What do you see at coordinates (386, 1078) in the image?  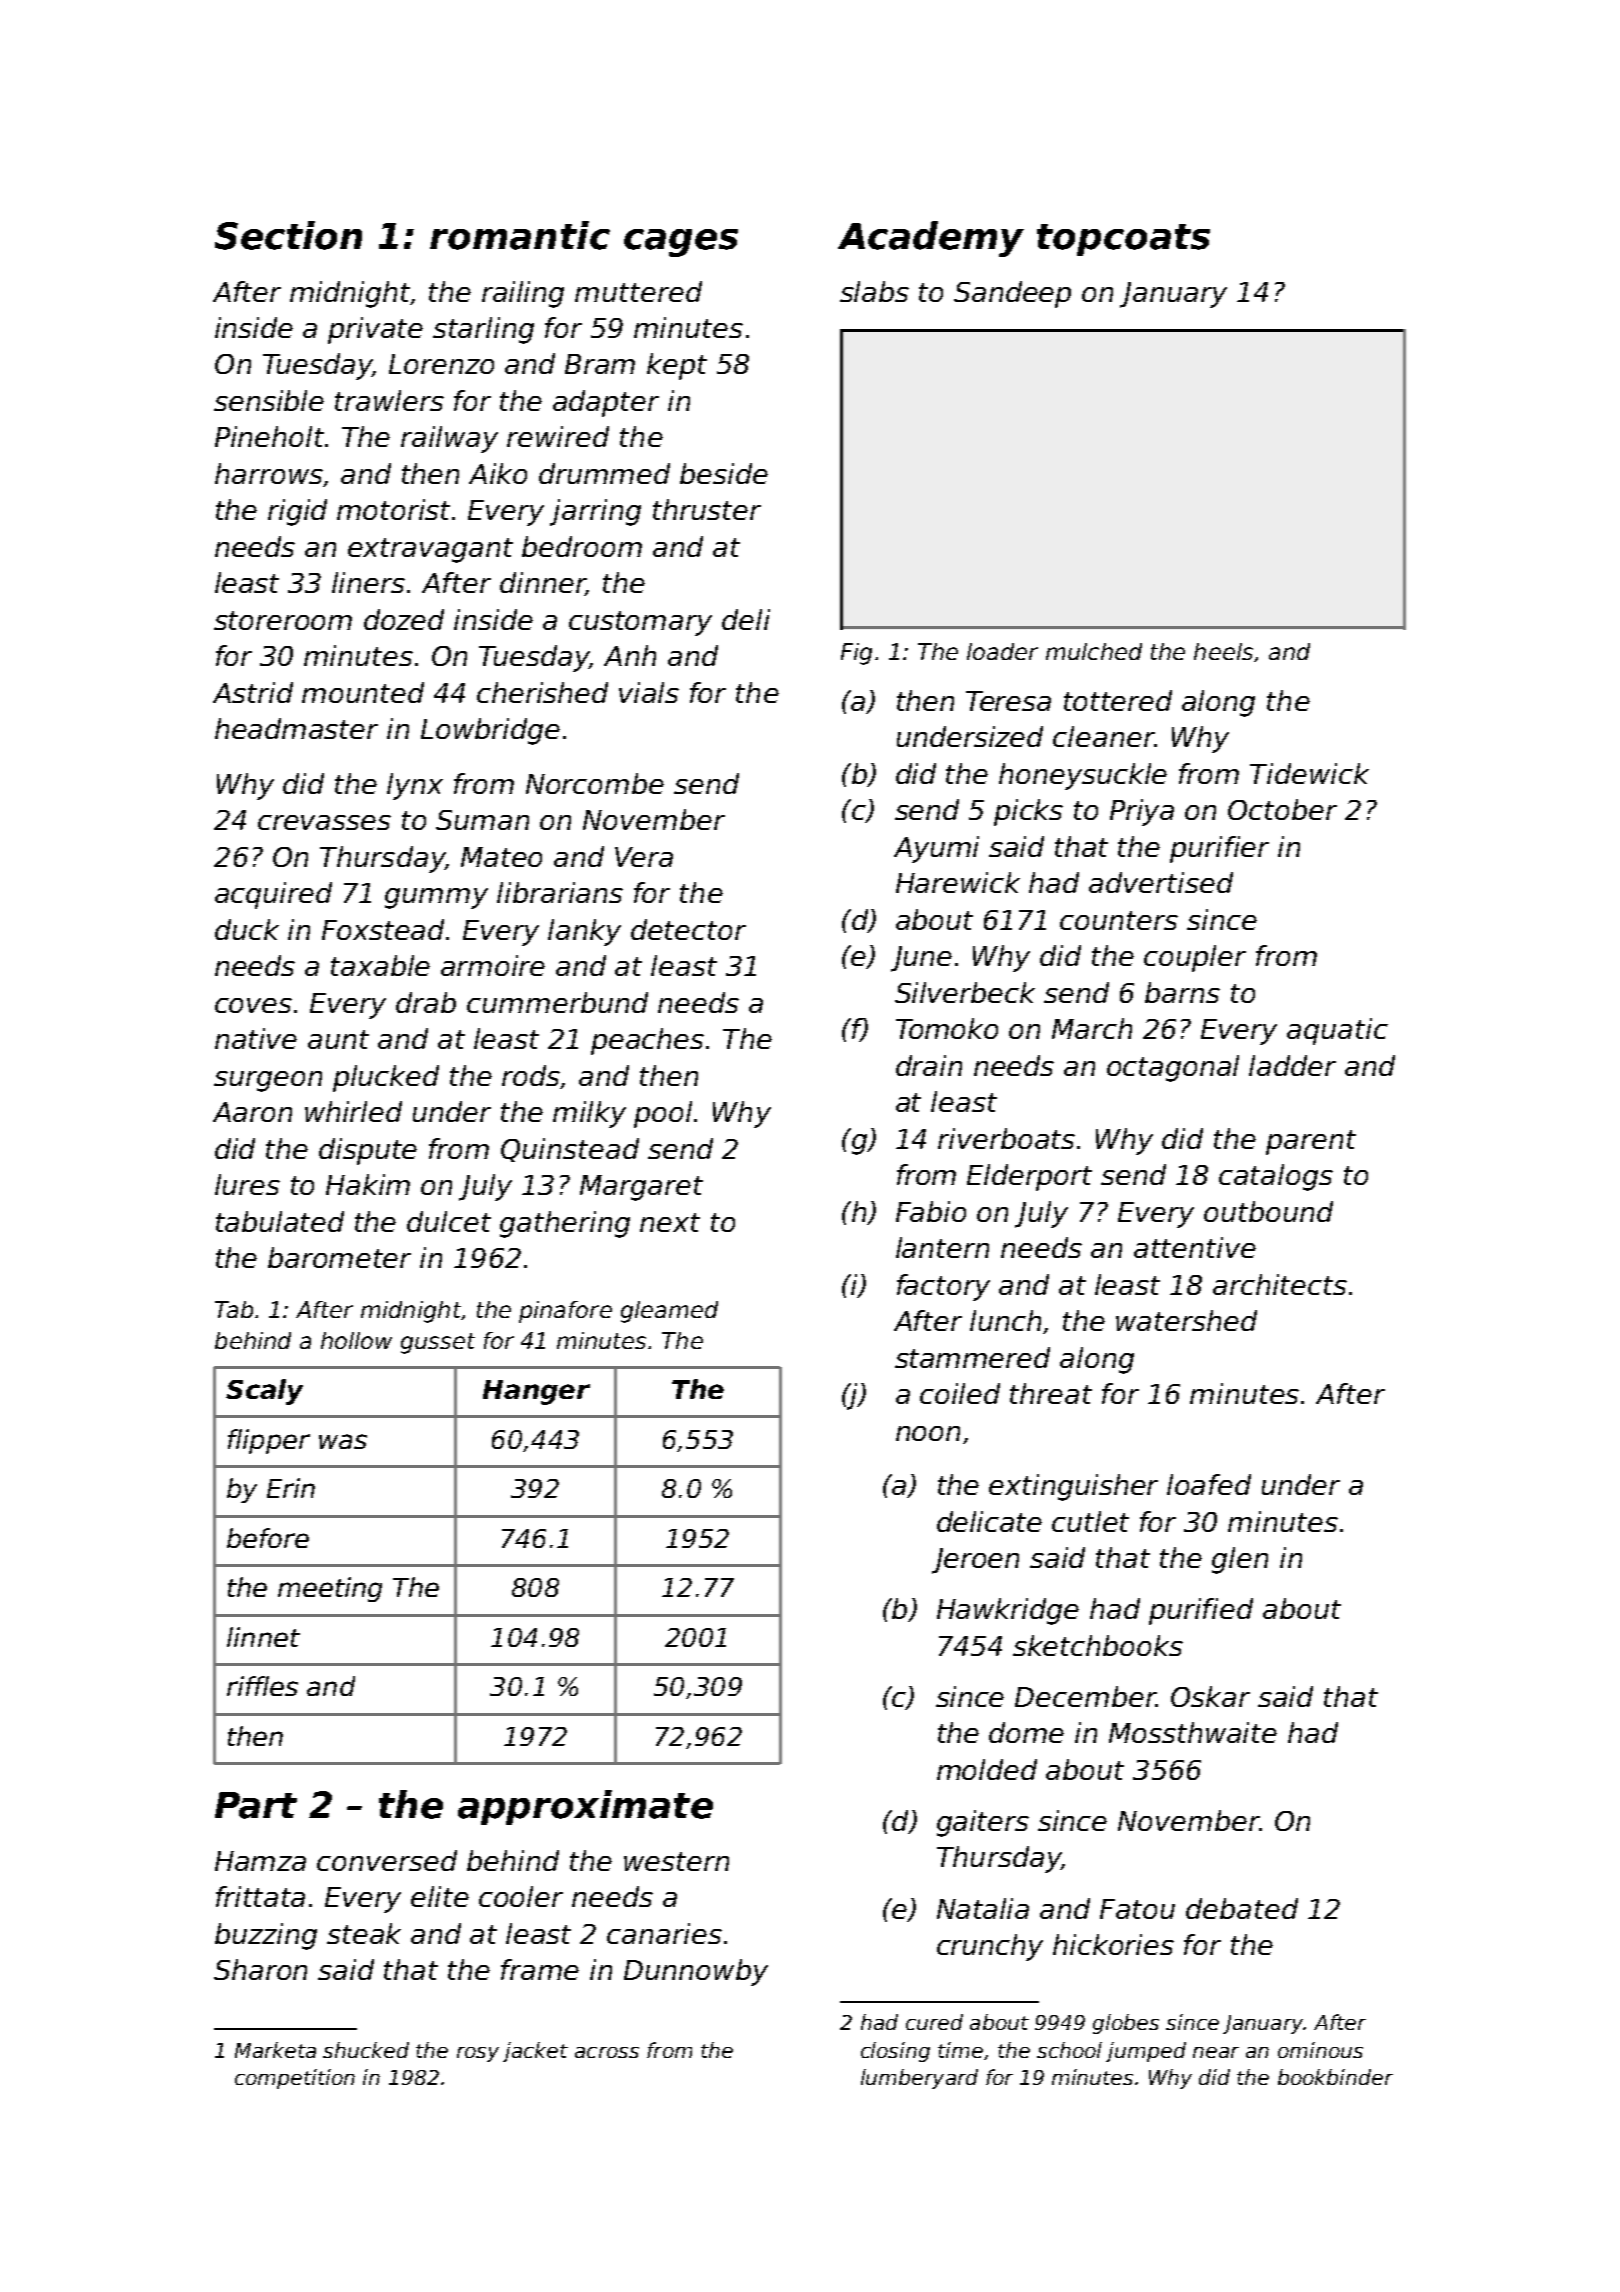 I see `plucked` at bounding box center [386, 1078].
